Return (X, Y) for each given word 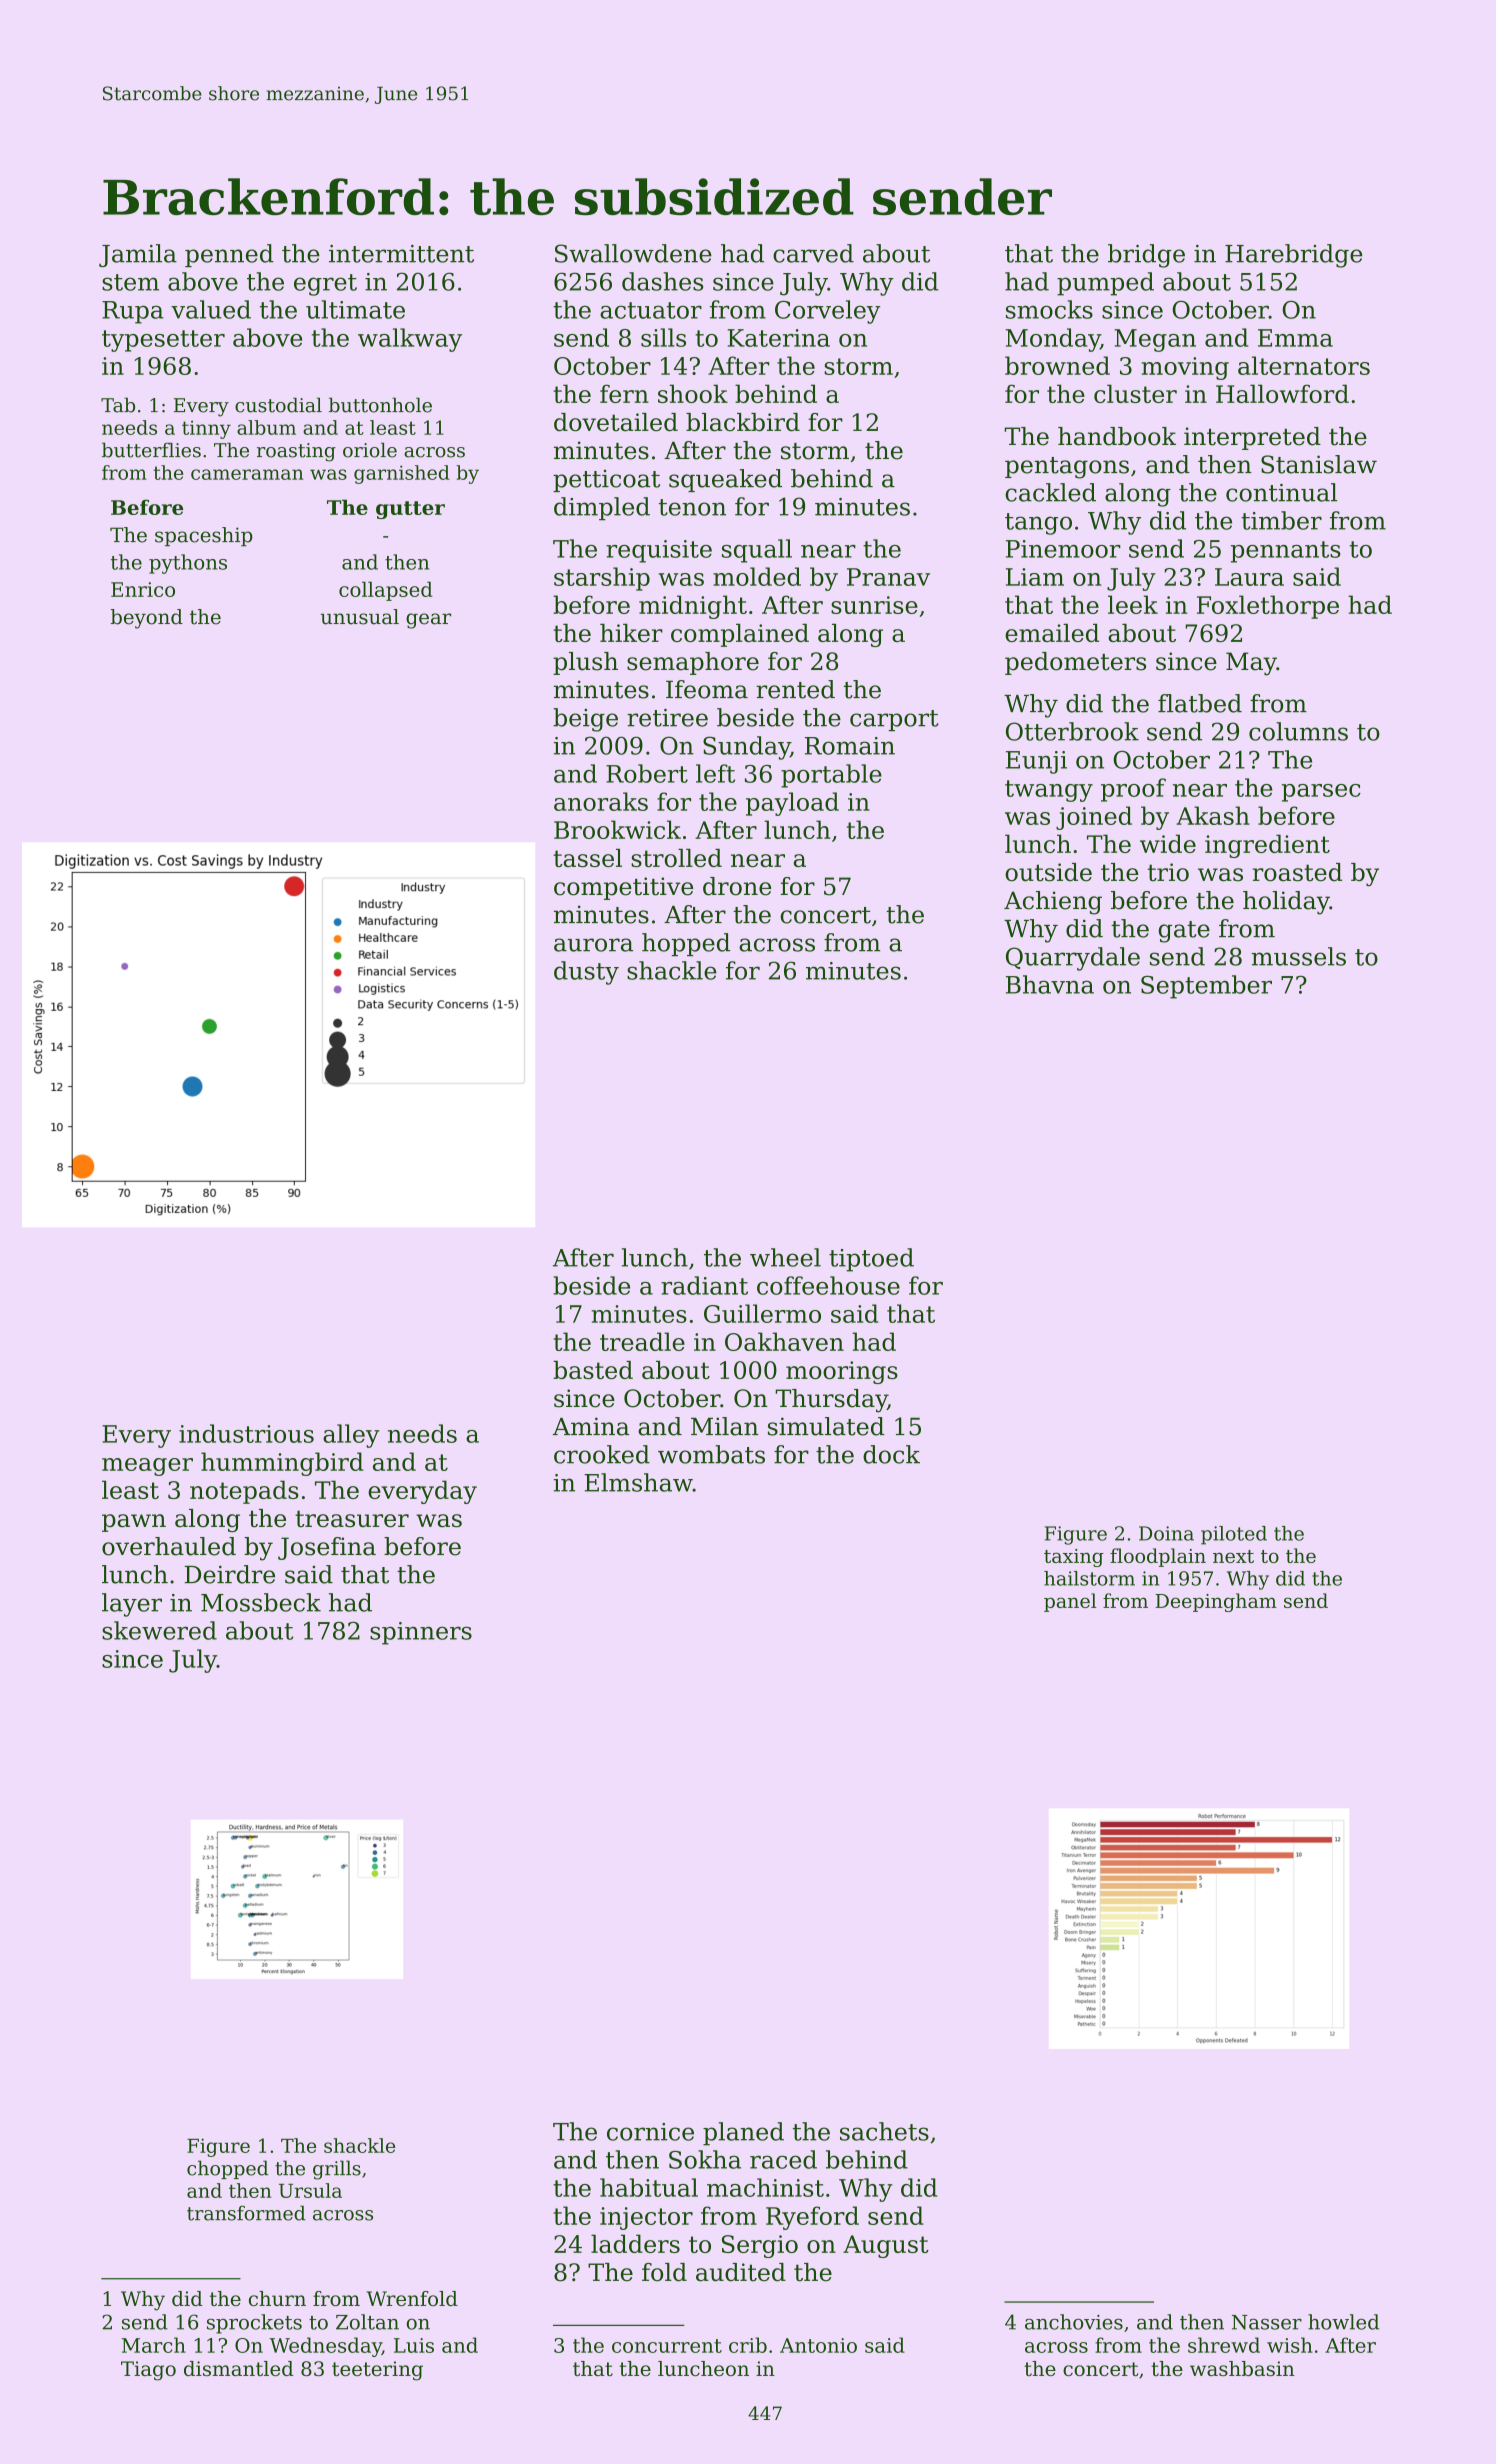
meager (147, 1467)
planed (743, 2134)
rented (795, 689)
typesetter (163, 341)
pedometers (1075, 663)
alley (351, 1436)
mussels (1298, 956)
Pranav (888, 577)
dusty (586, 973)
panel (1070, 1602)
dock (891, 1454)
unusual (360, 617)
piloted (1234, 1535)
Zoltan (367, 2322)
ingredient (1267, 846)
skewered (159, 1630)
